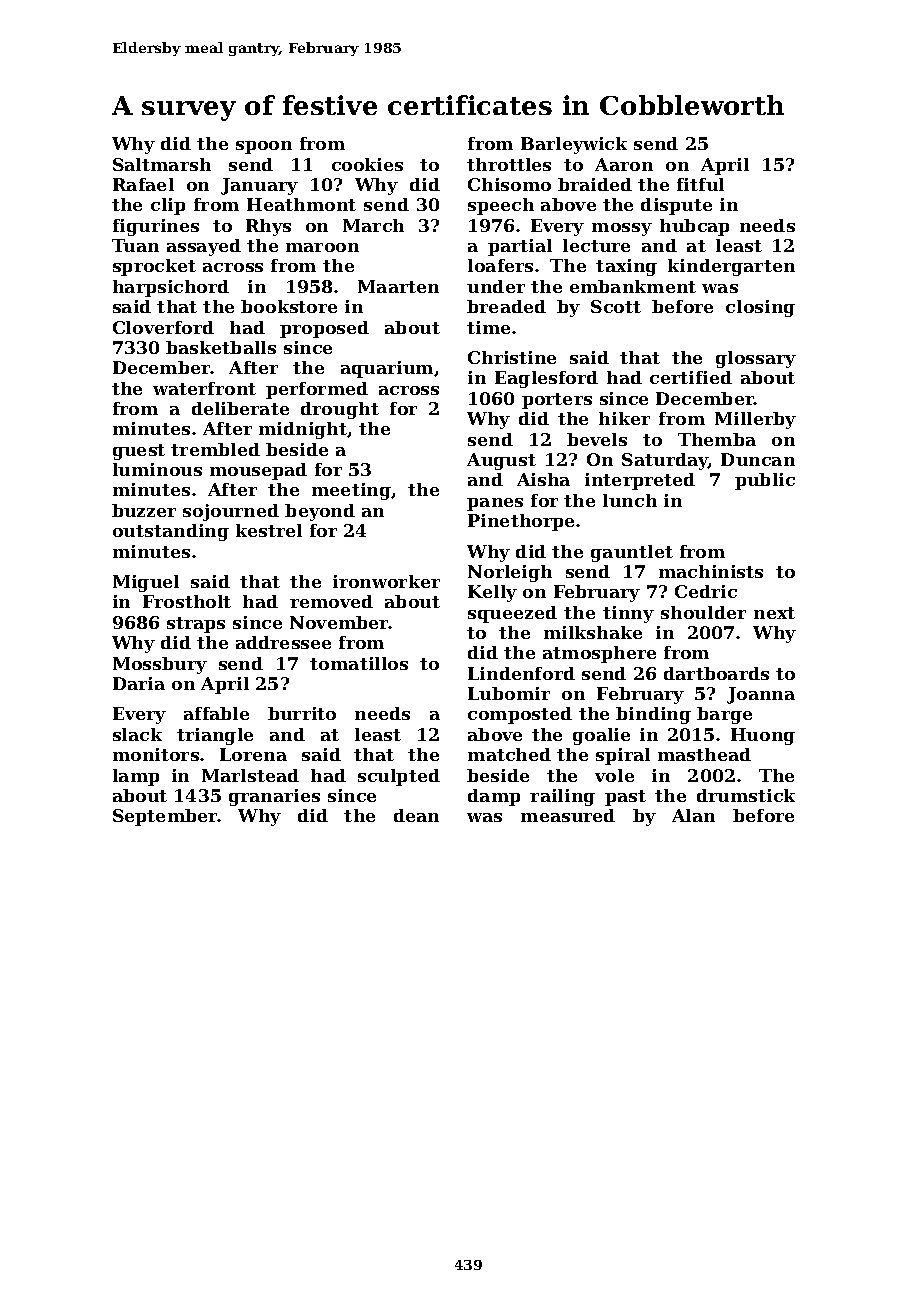  I want to click on Maarten, so click(398, 286).
